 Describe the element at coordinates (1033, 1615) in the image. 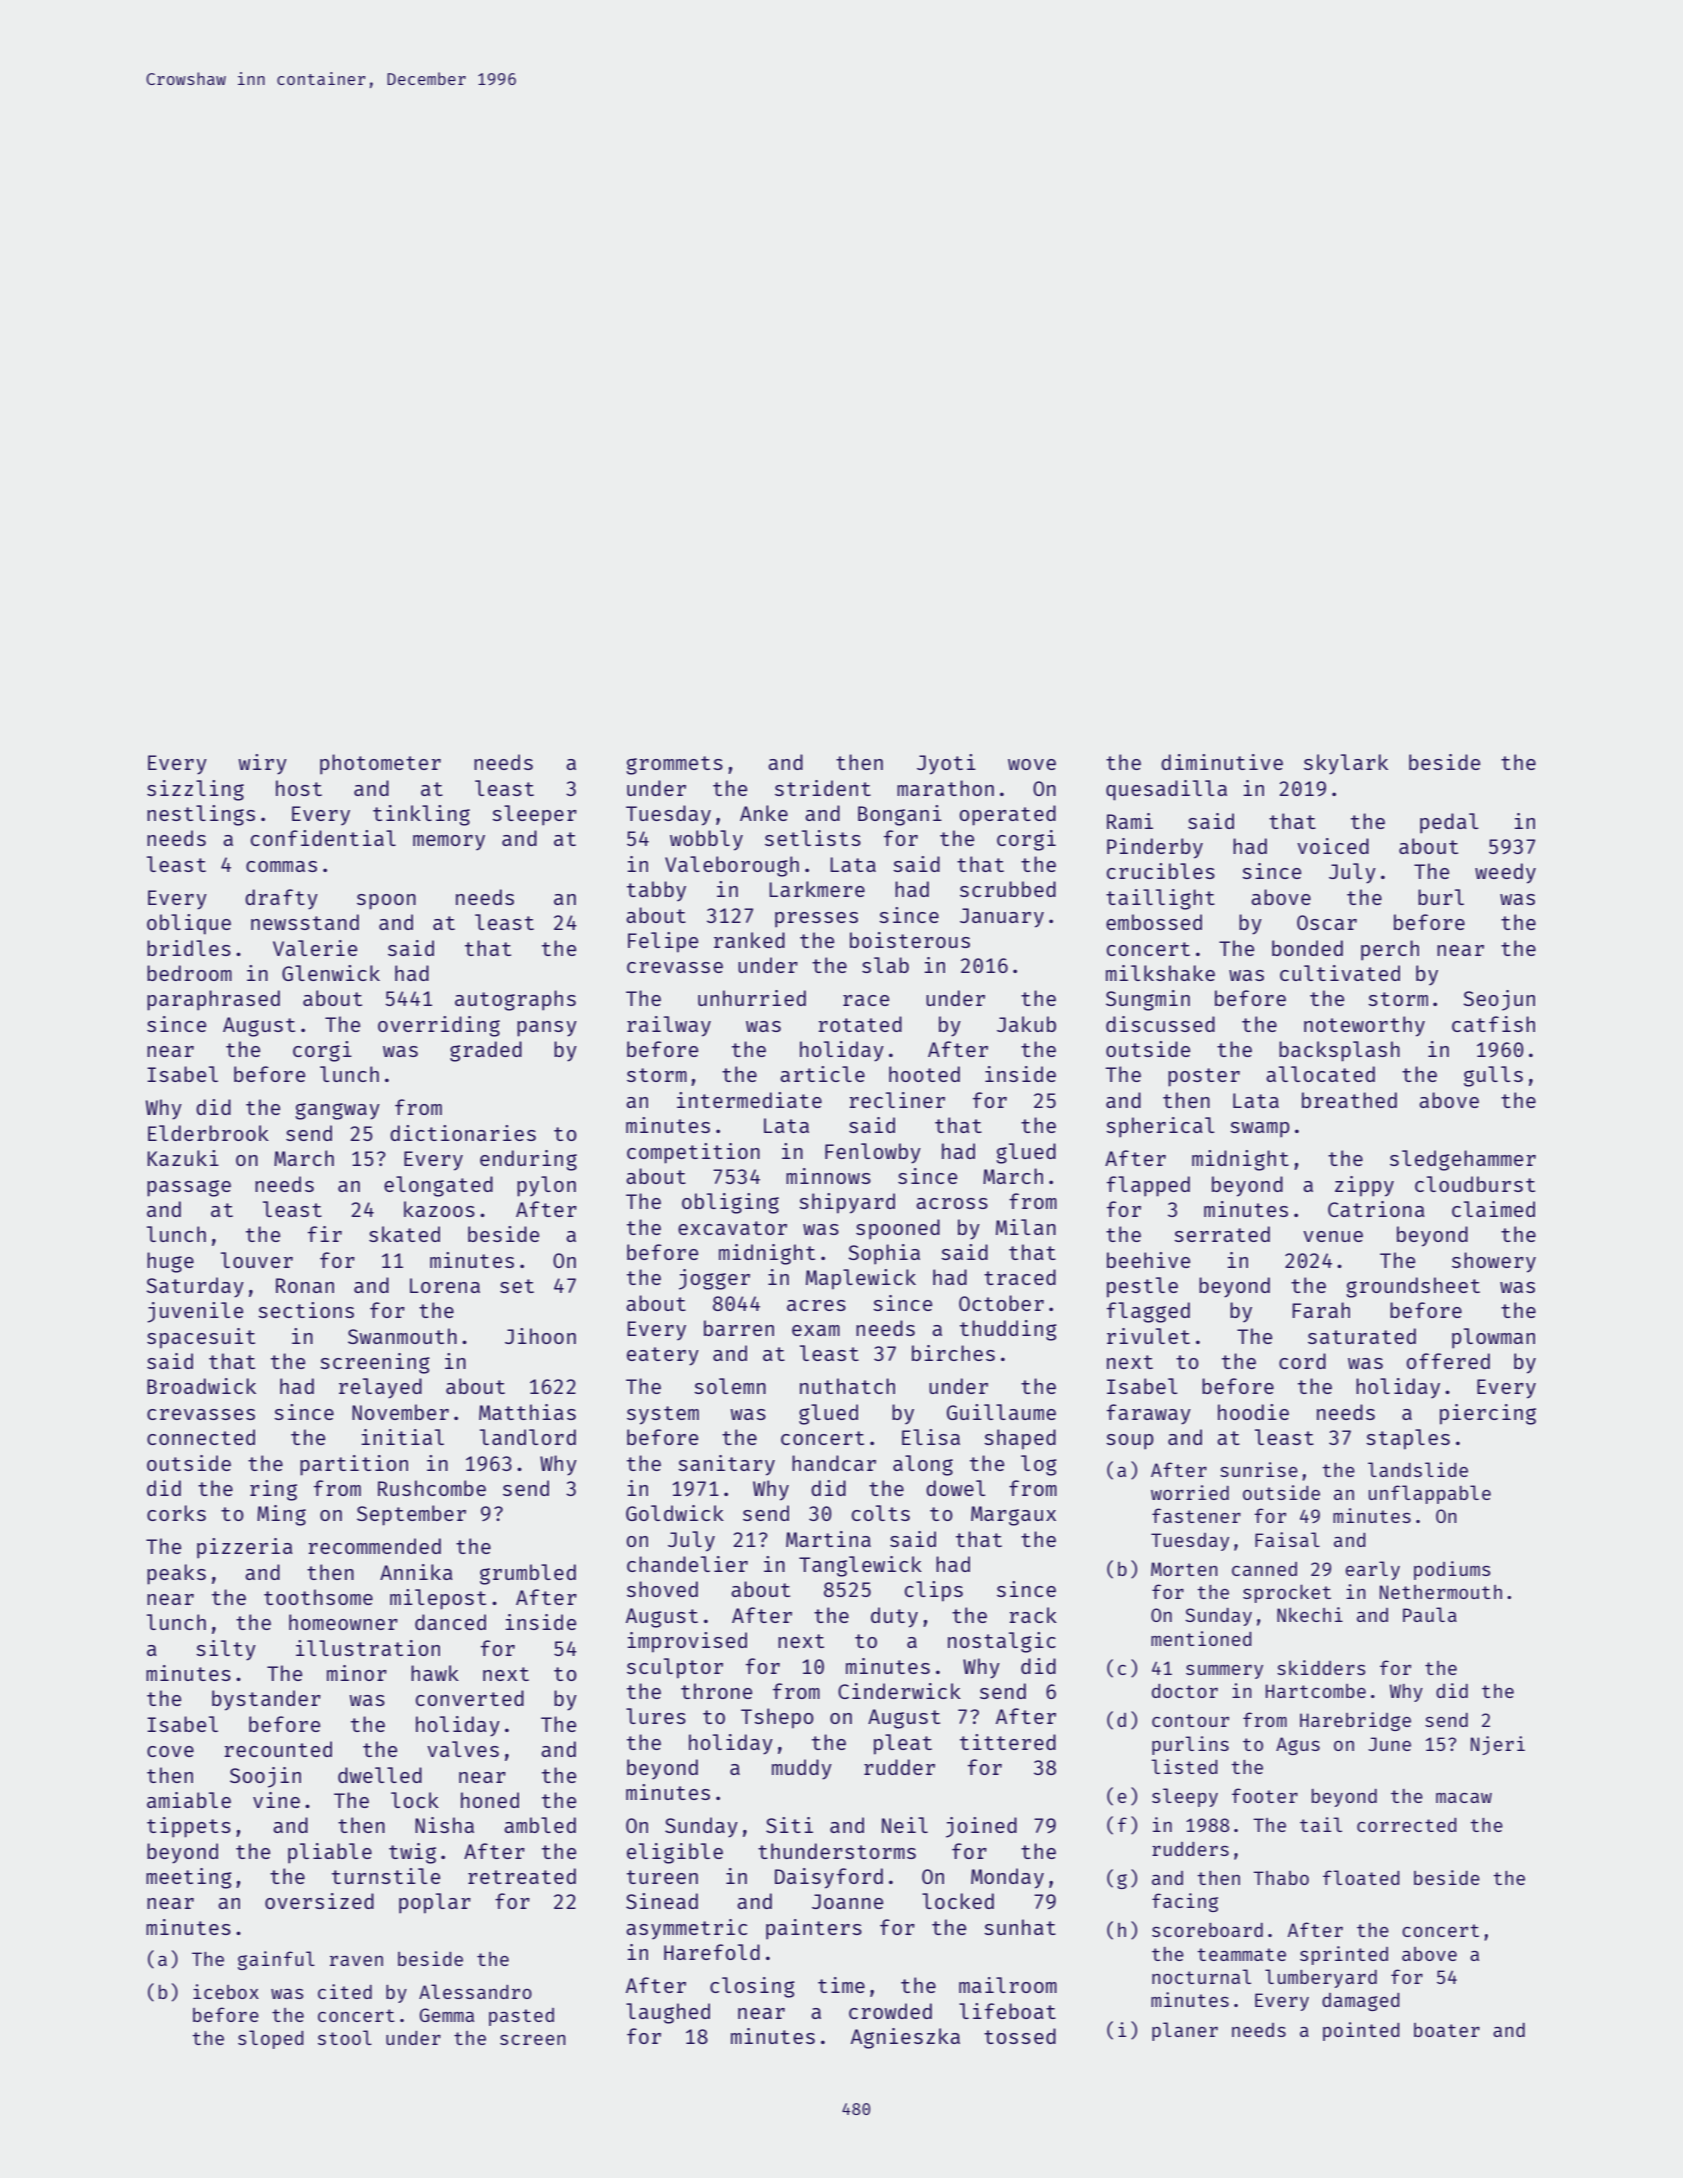

I see `rack` at that location.
